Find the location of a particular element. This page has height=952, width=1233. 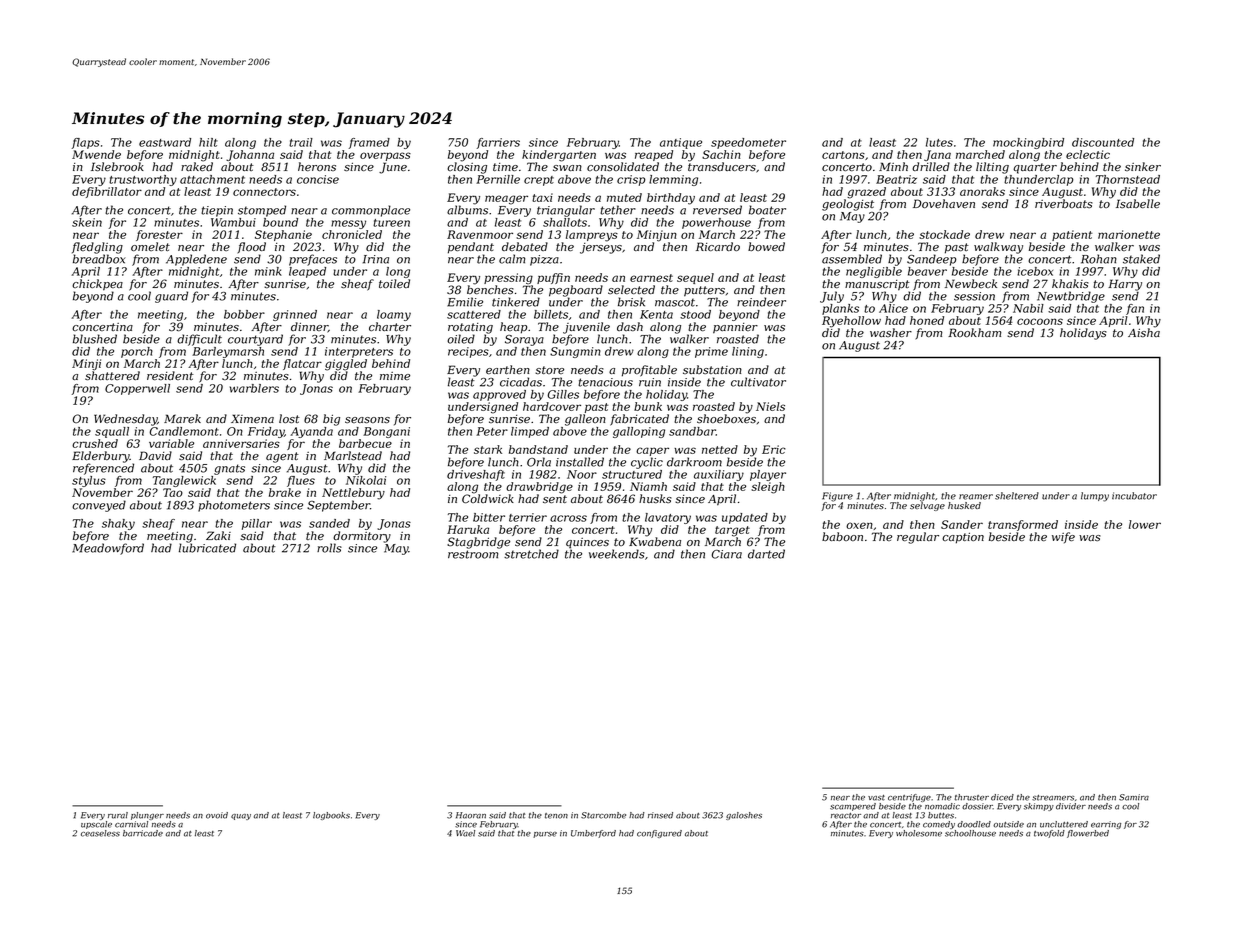

Barleymarsh is located at coordinates (228, 352).
